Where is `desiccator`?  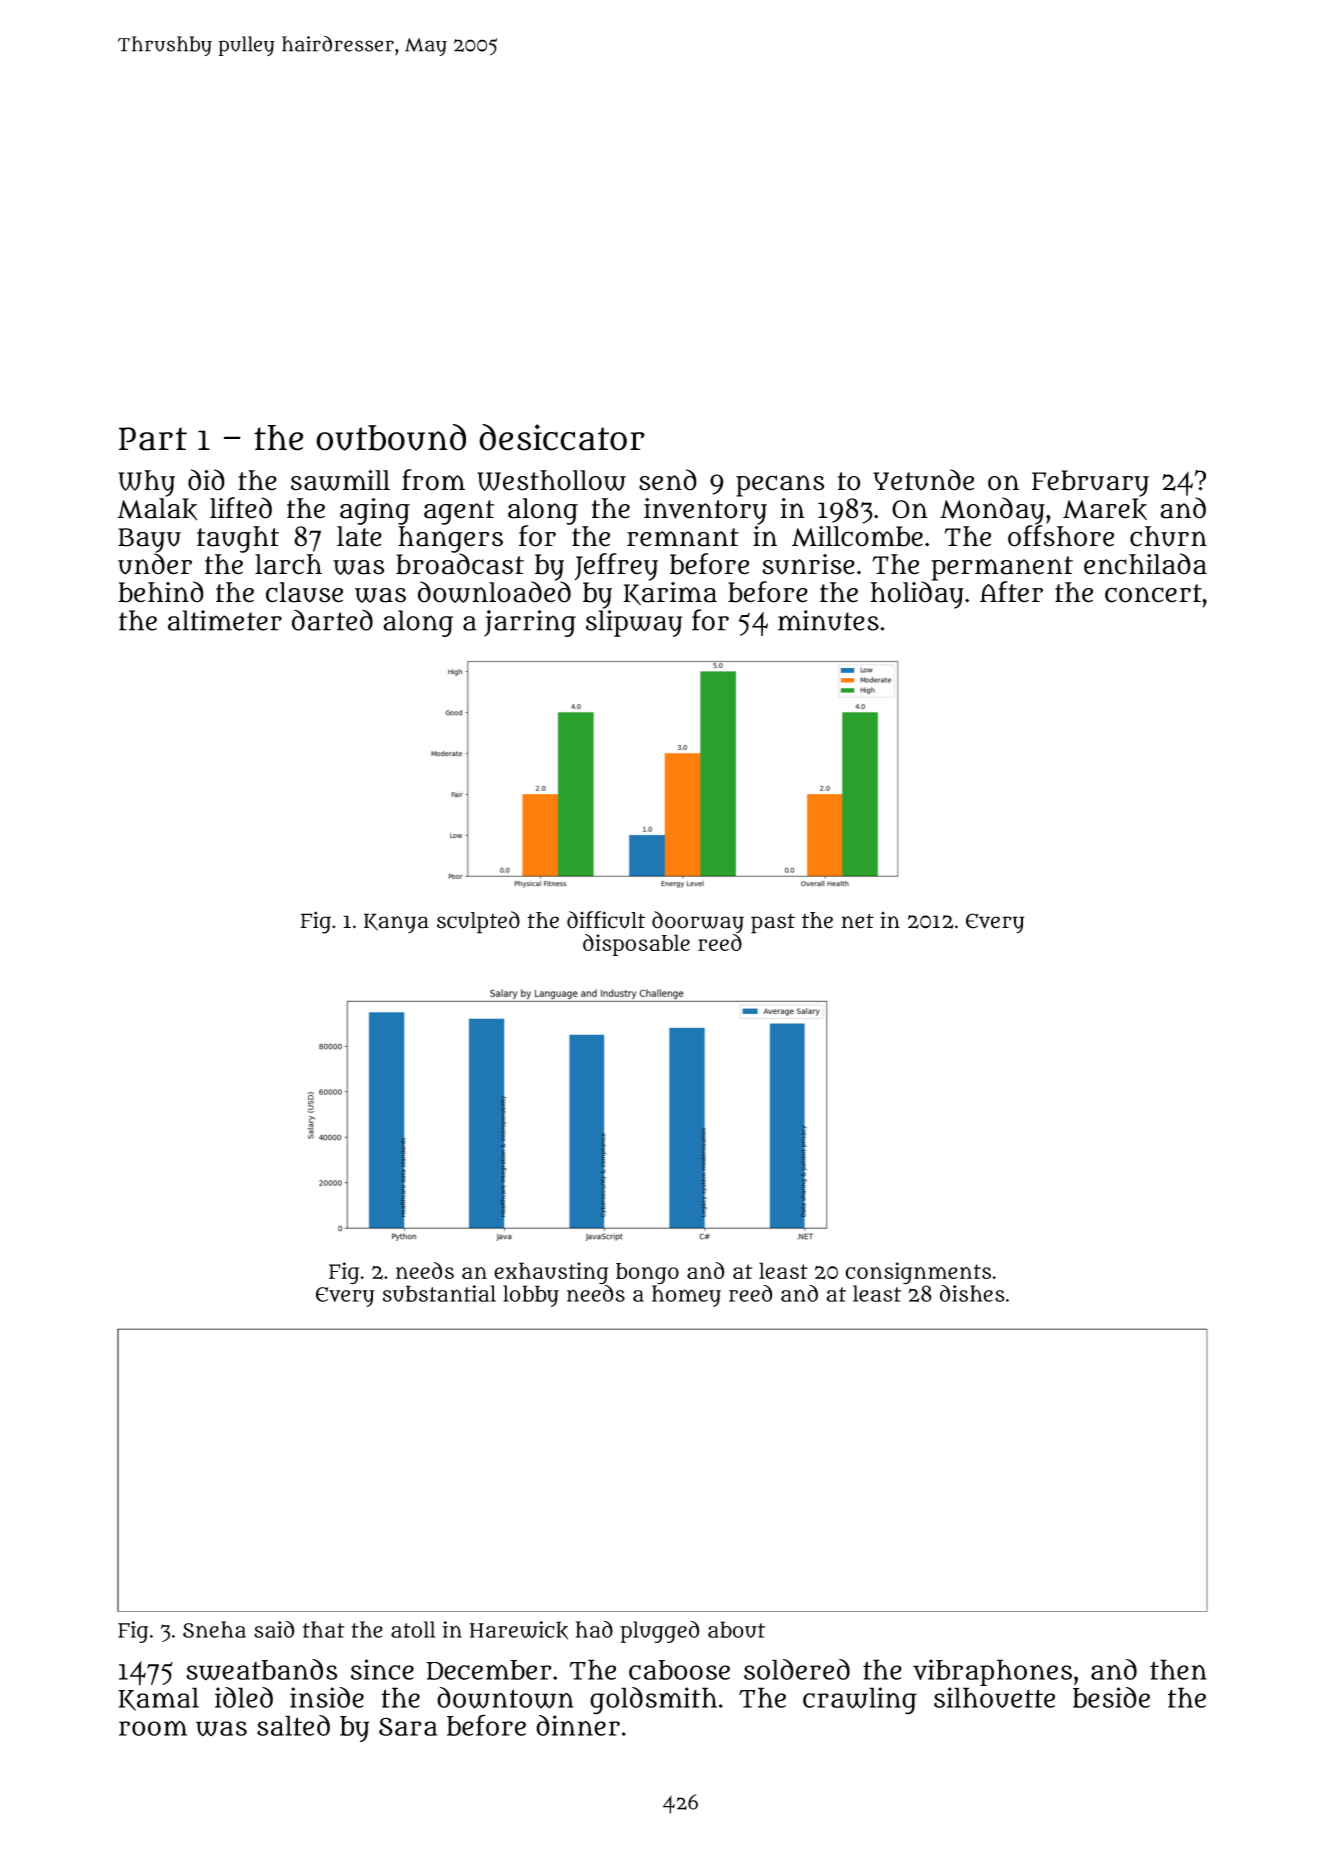 desiccator is located at coordinates (562, 437).
